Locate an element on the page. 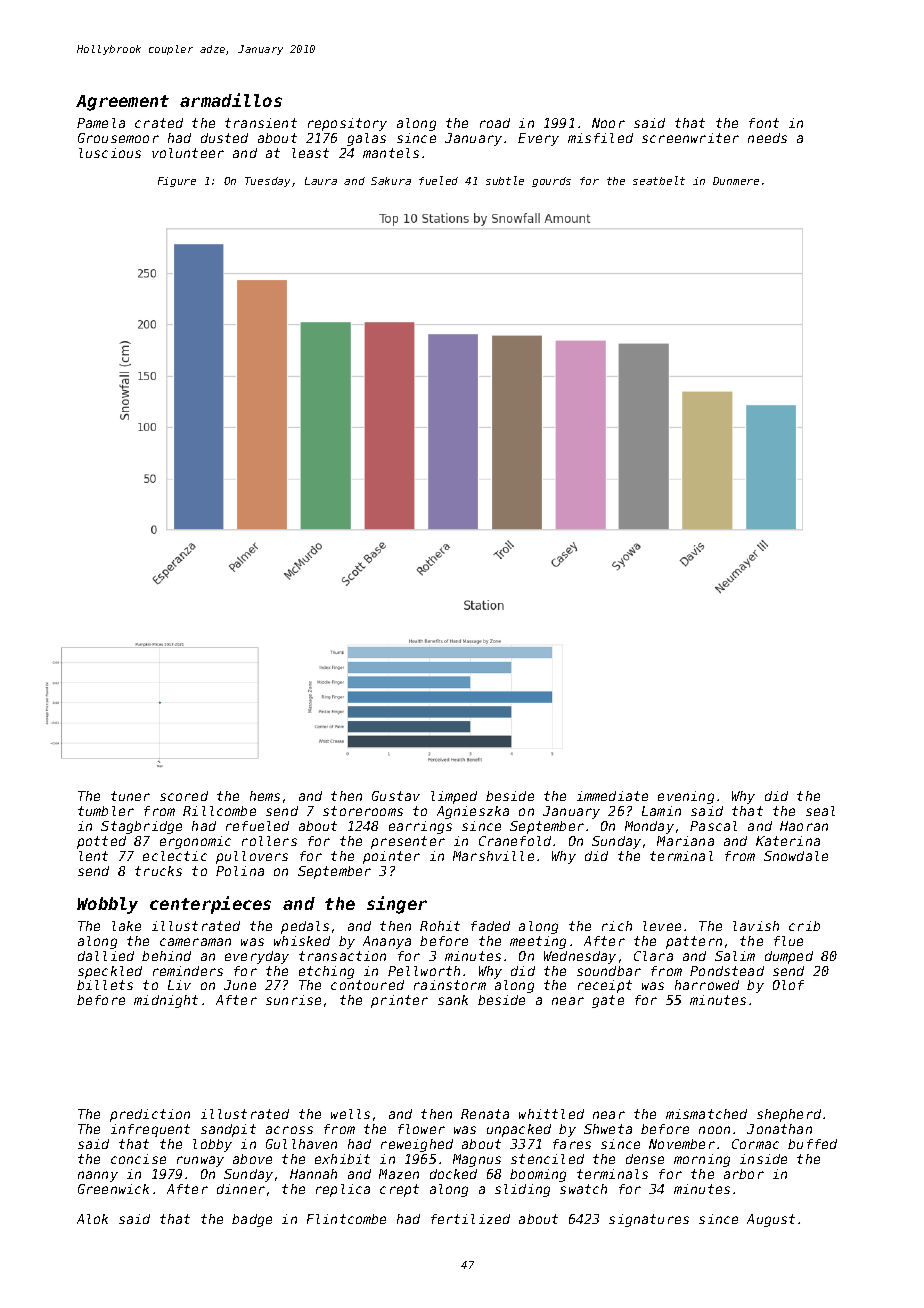 This document has width=924, height=1308. Agreement is located at coordinates (122, 103).
